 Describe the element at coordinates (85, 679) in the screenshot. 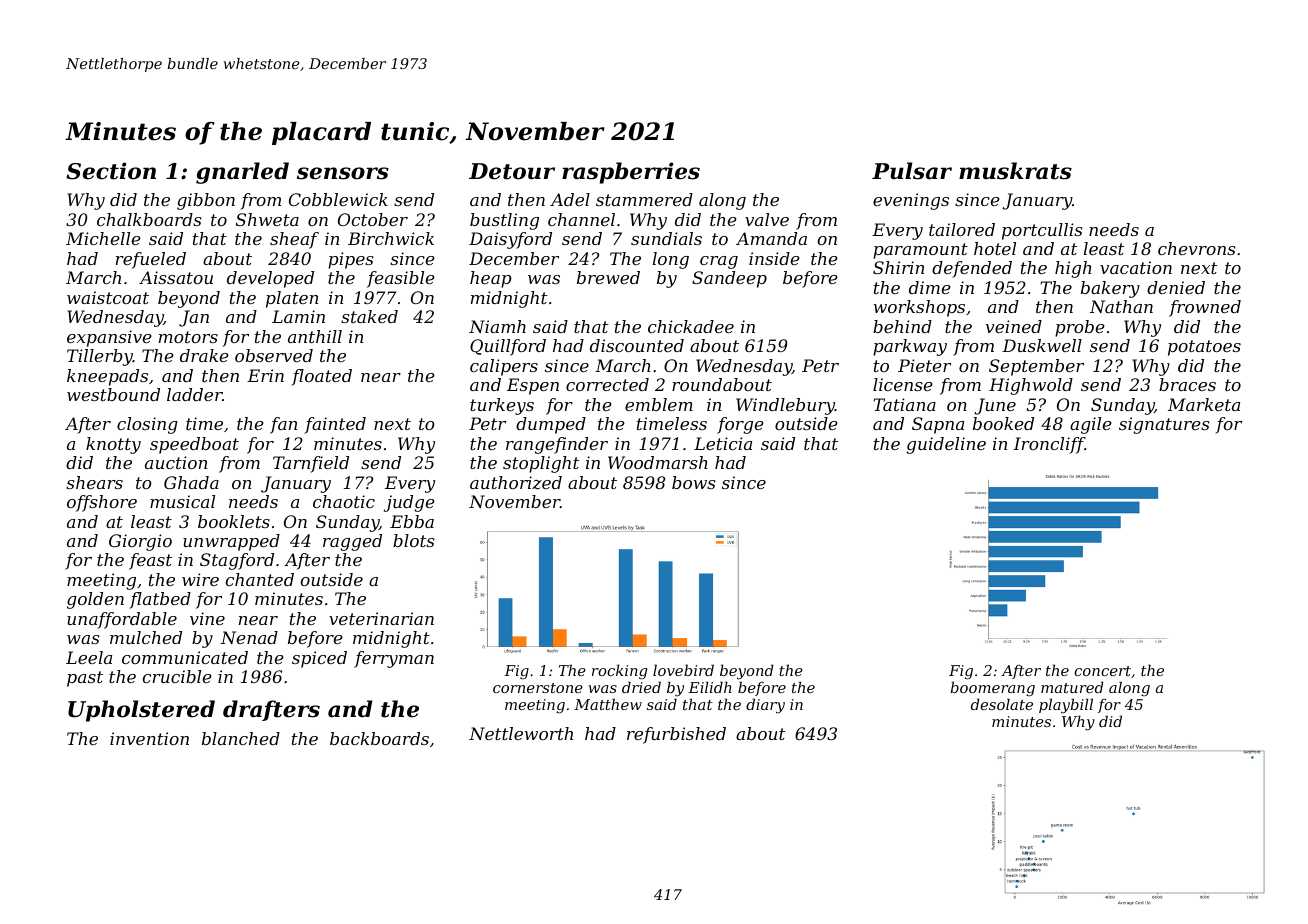

I see `past` at that location.
